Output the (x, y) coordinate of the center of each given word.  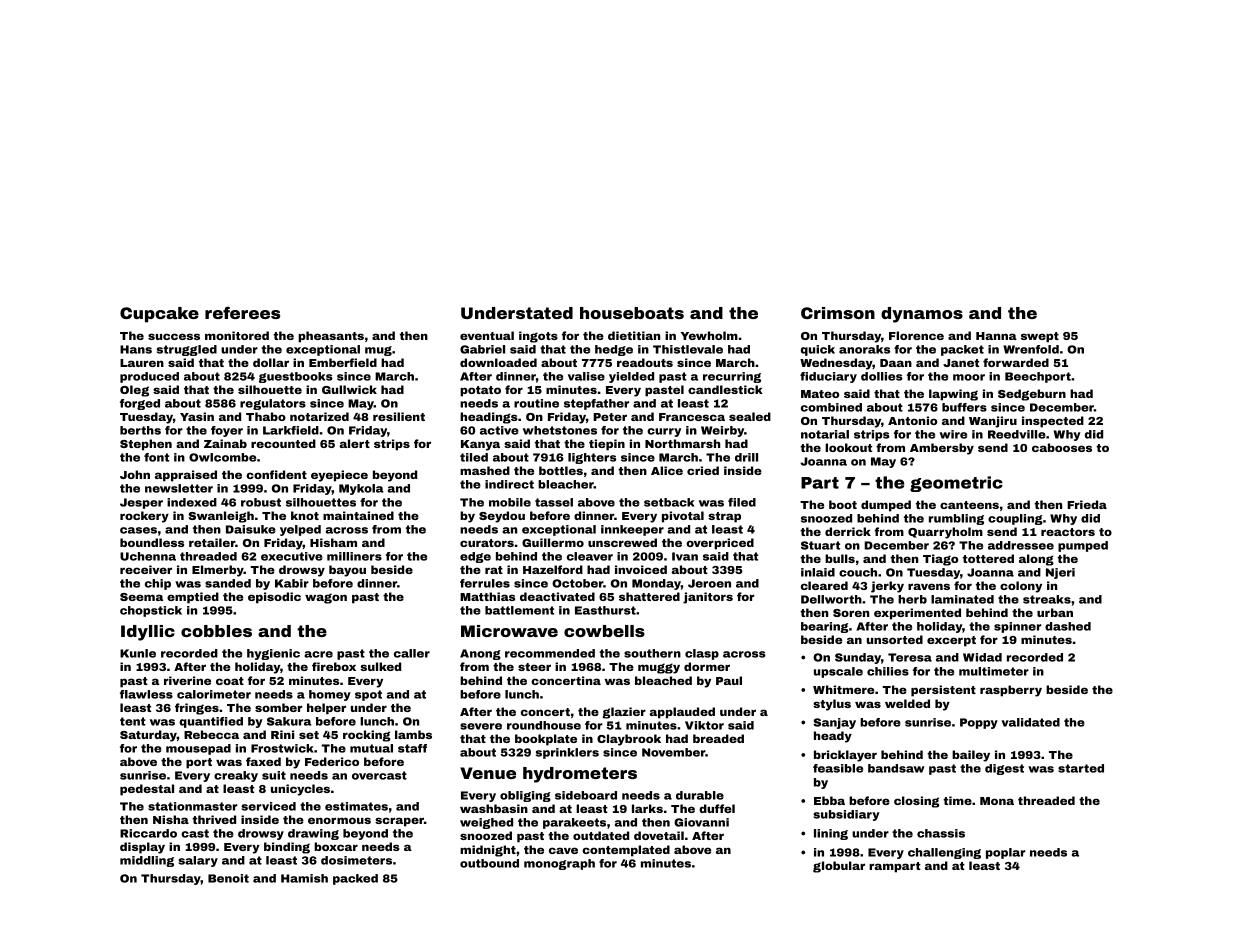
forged (140, 404)
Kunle (138, 653)
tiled (474, 457)
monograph (559, 864)
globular (839, 867)
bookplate (546, 740)
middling (147, 861)
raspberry (1011, 691)
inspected (1053, 422)
